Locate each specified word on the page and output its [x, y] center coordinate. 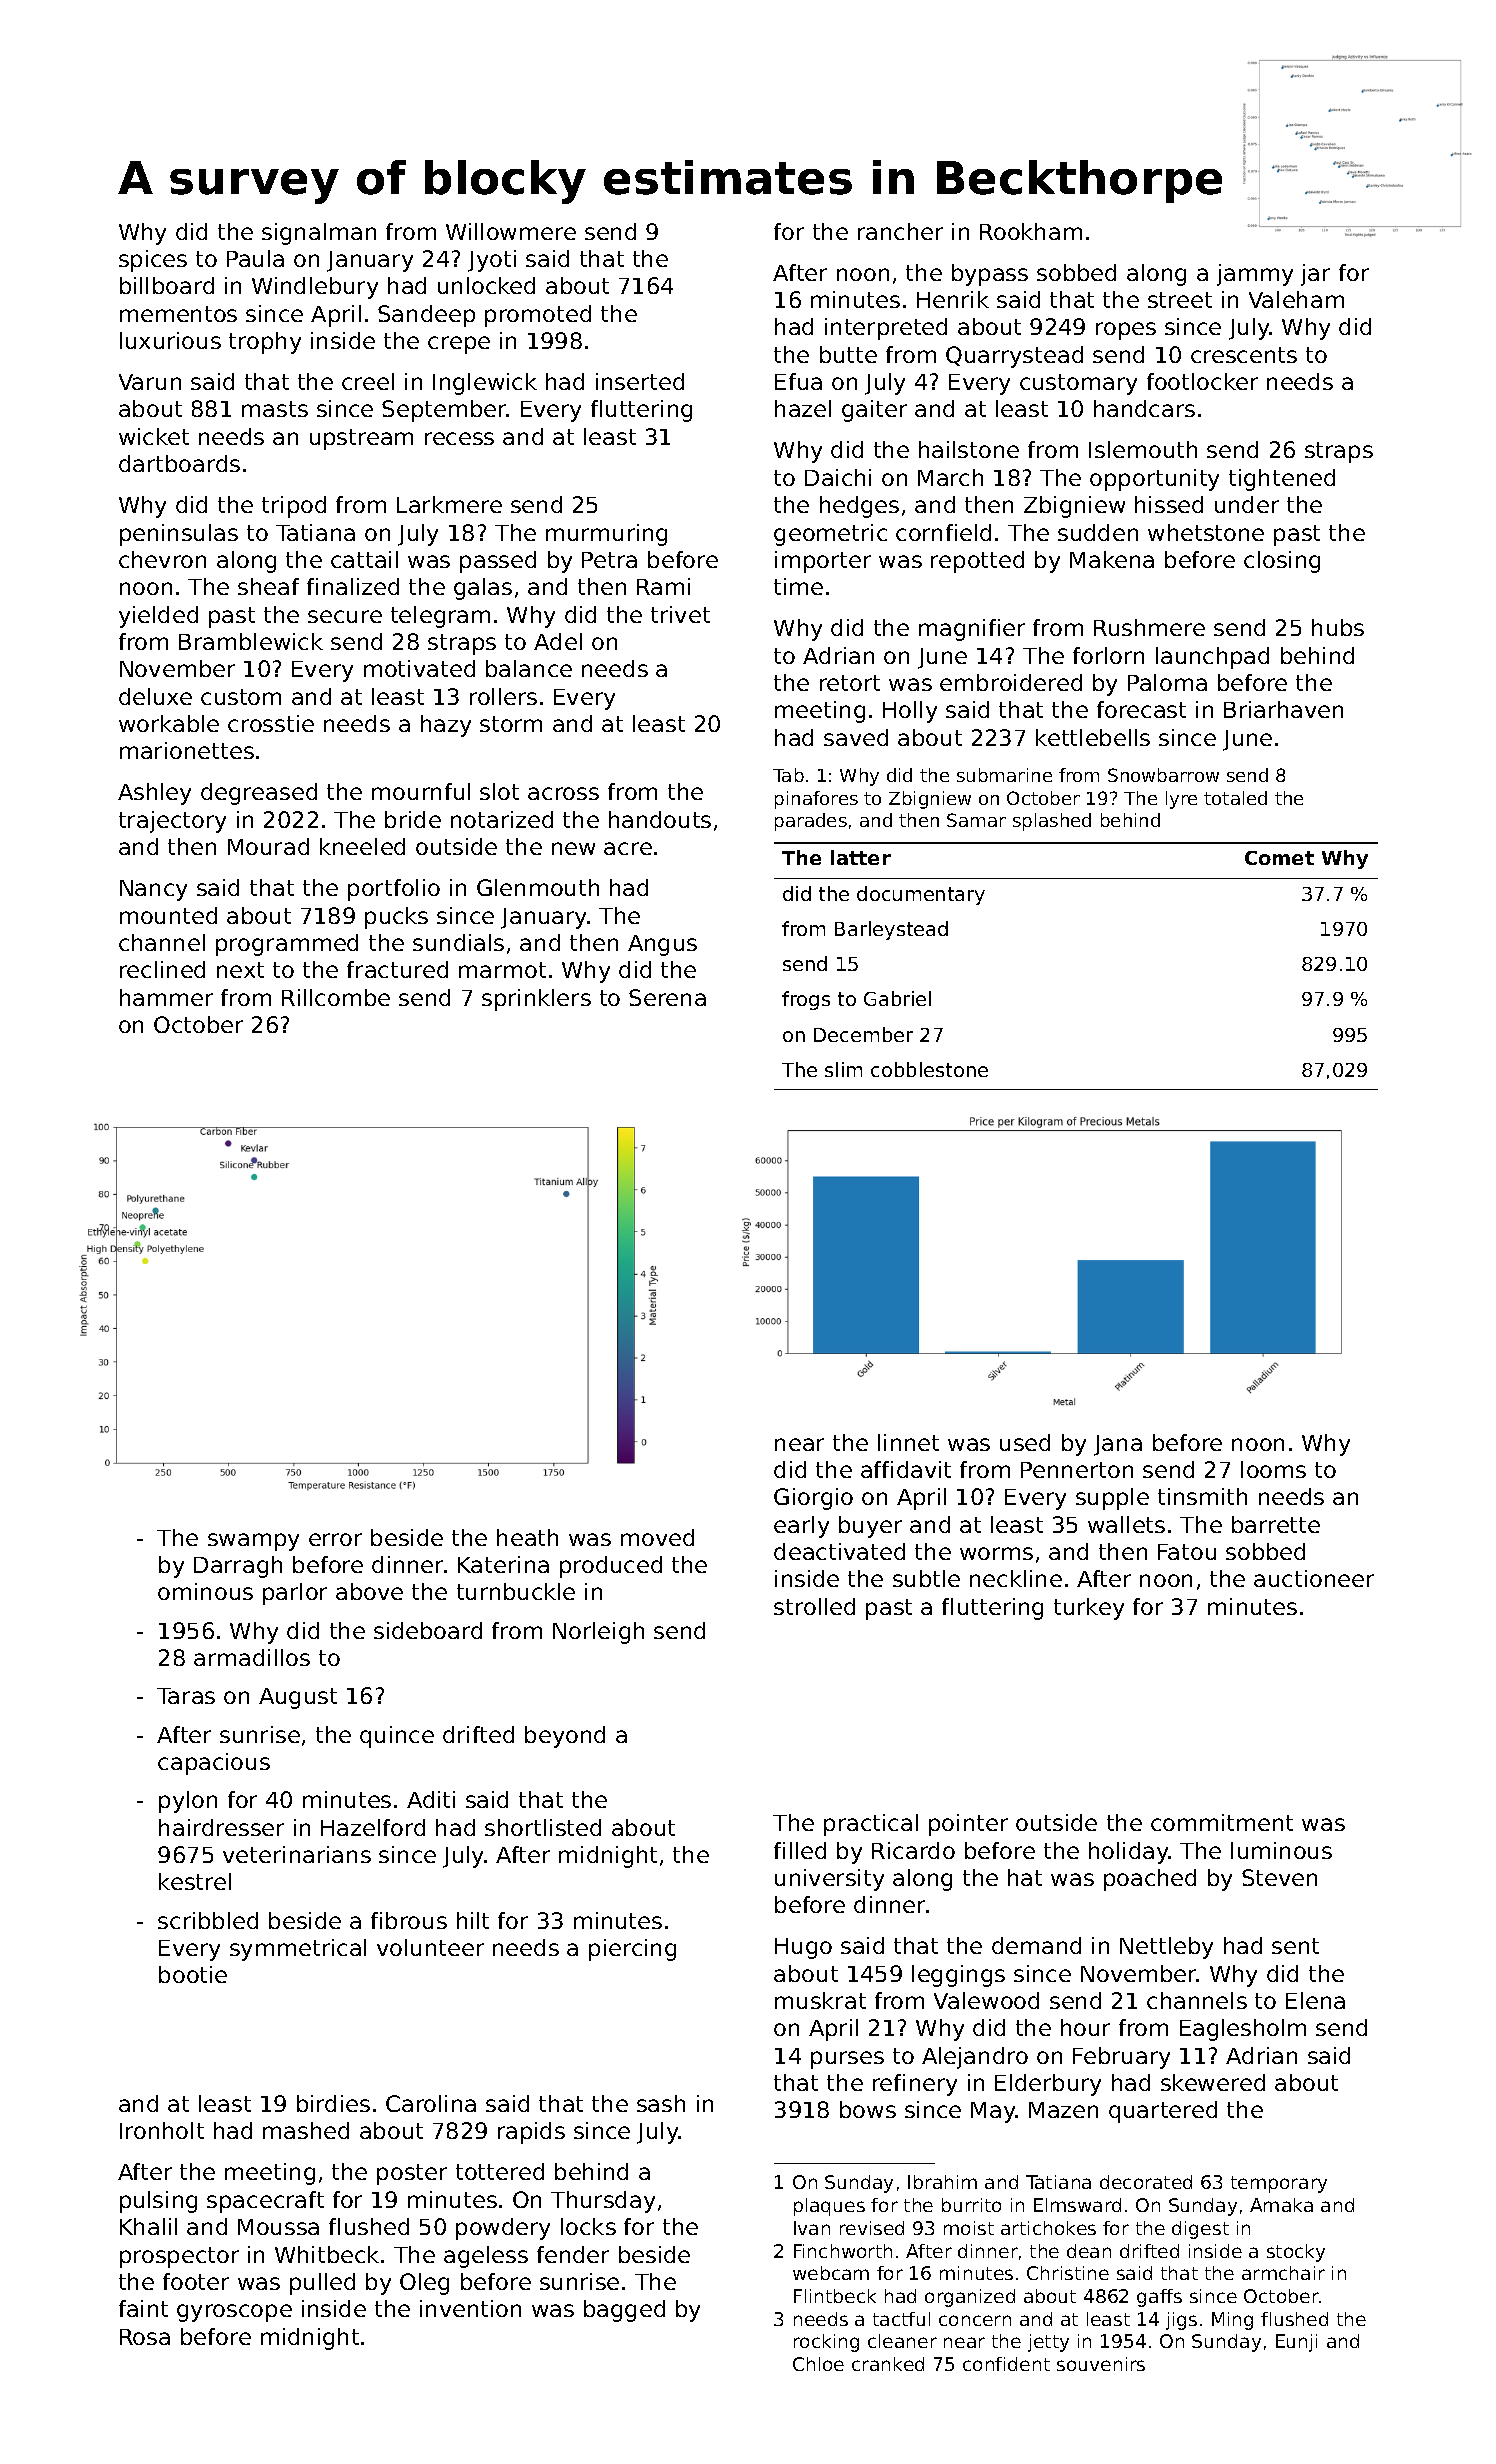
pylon [188, 1802]
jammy [1255, 275]
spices [153, 261]
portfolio [394, 890]
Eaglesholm [1243, 2030]
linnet [908, 1442]
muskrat [820, 2000]
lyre [1181, 800]
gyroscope [234, 2313]
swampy [253, 1542]
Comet [1279, 858]
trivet [680, 614]
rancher [900, 231]
